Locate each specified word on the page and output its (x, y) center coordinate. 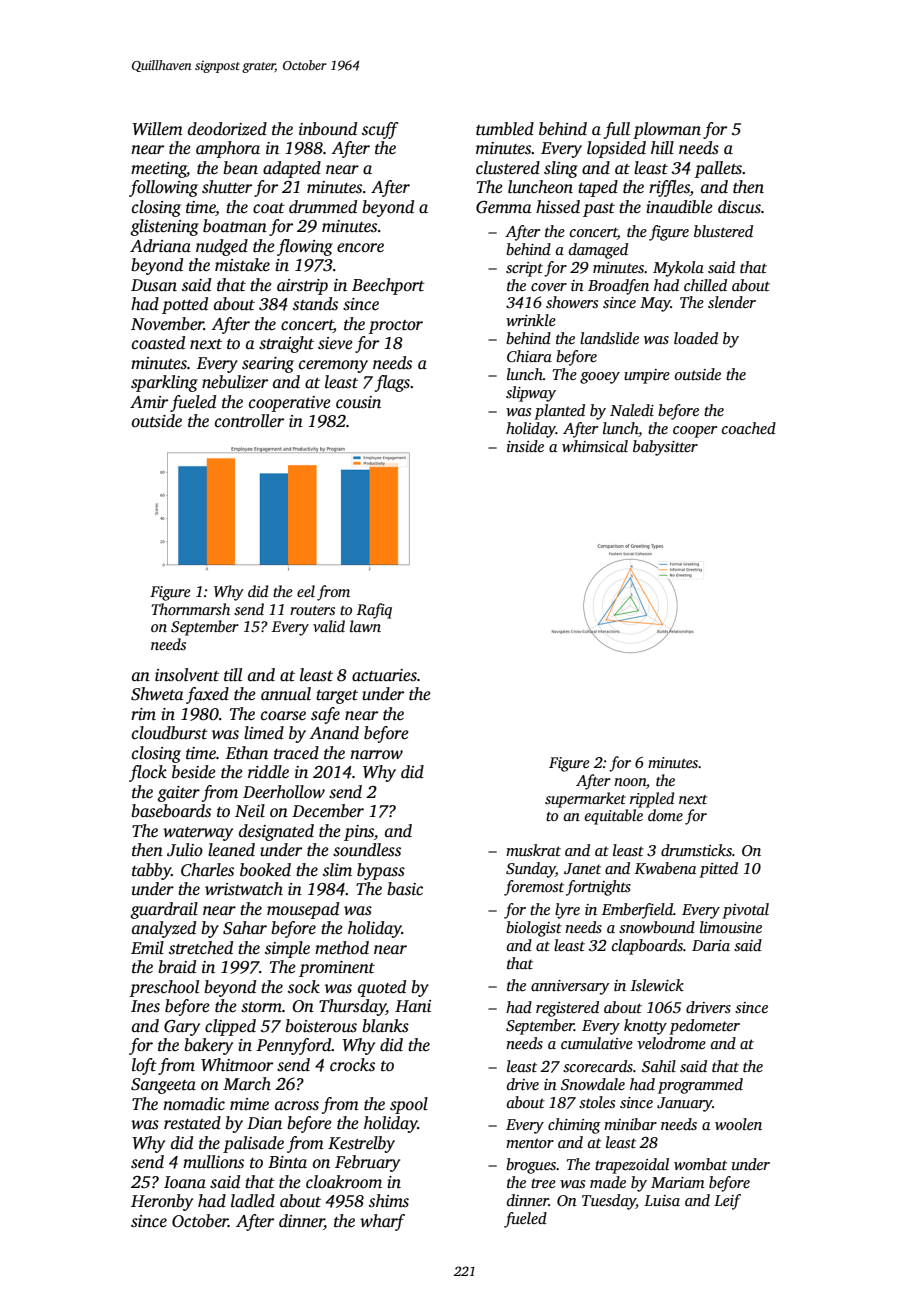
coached (749, 428)
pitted (718, 870)
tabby (151, 871)
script (524, 269)
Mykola (678, 269)
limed (264, 732)
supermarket (585, 800)
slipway (531, 394)
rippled (652, 800)
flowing (305, 247)
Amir (149, 402)
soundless (367, 850)
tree (543, 1183)
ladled (253, 1201)
